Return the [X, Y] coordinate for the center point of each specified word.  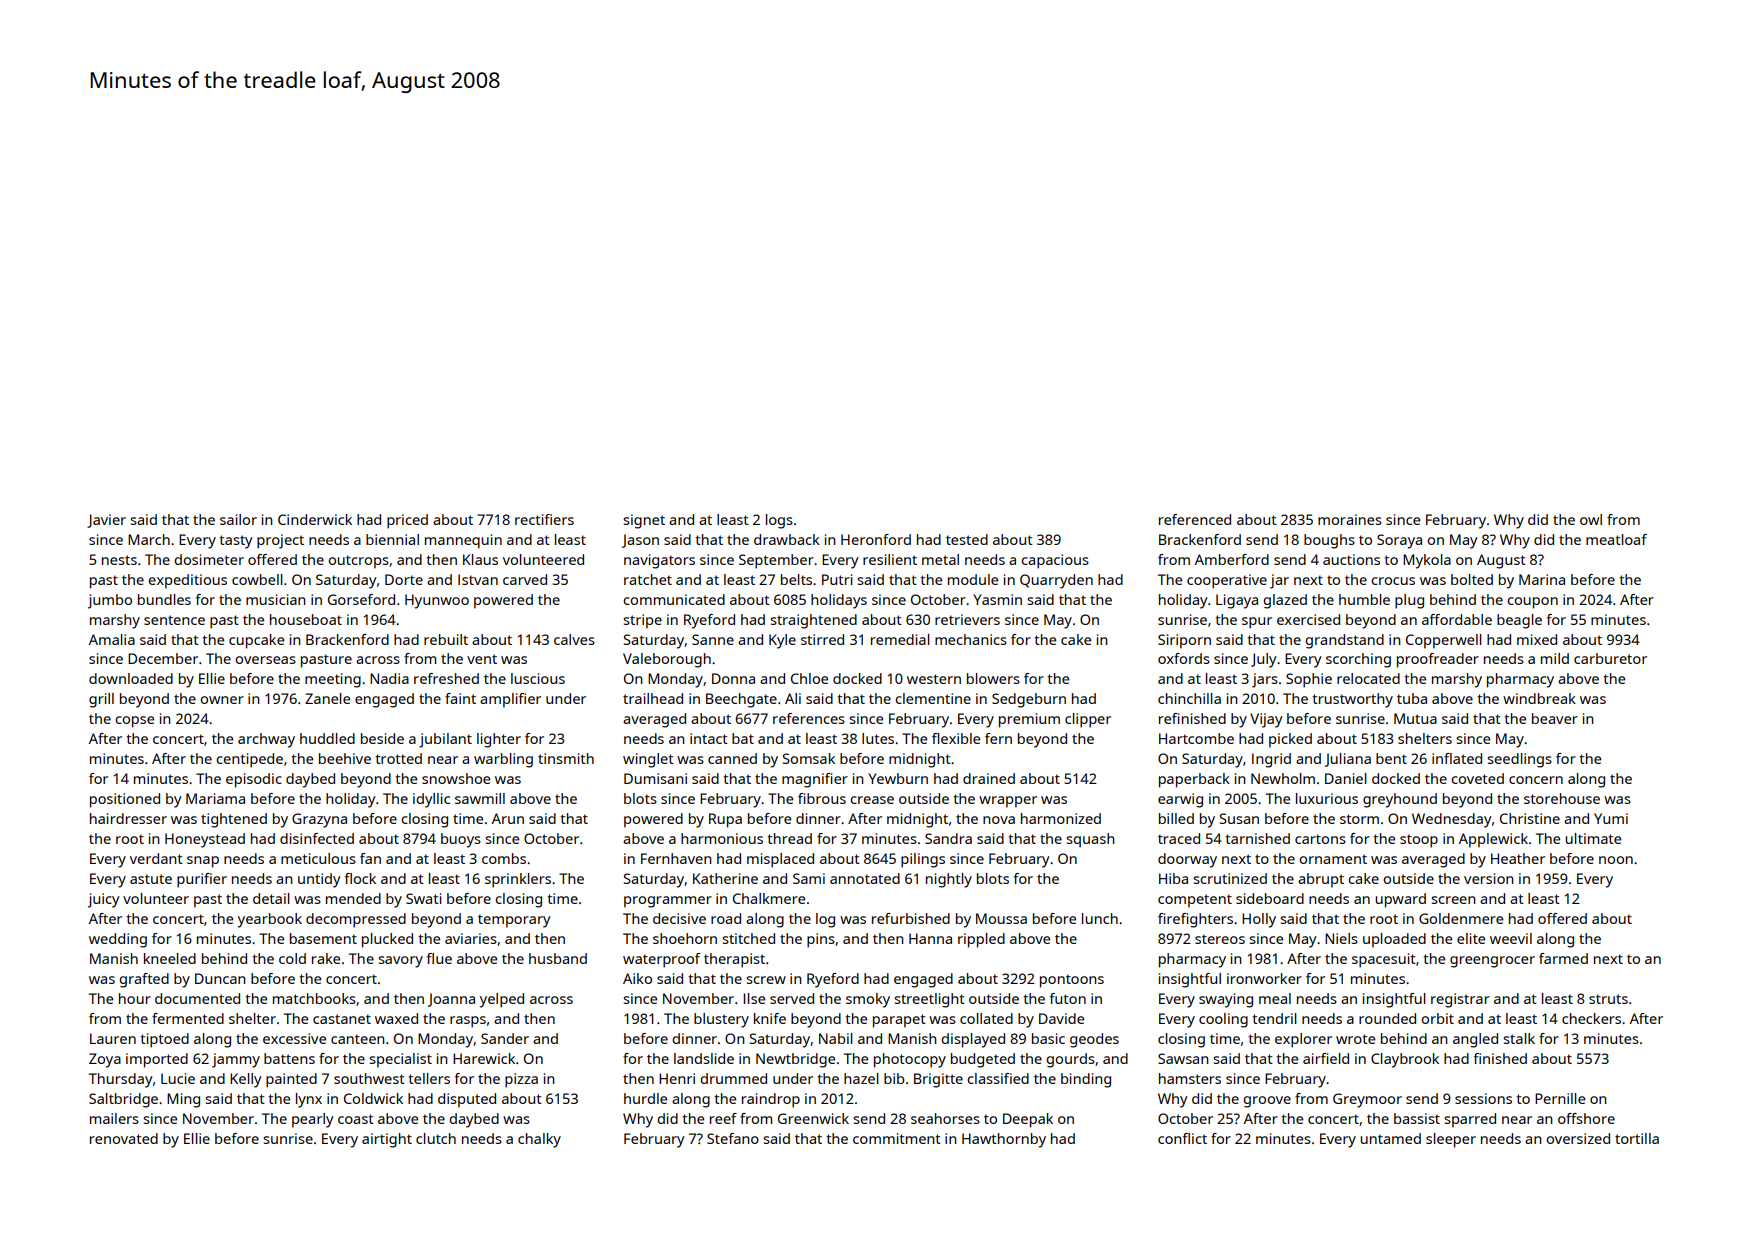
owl [1591, 519]
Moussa [1001, 918]
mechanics [971, 639]
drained [989, 778]
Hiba [1173, 878]
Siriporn [1184, 641]
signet [644, 521]
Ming [183, 1100]
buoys [461, 840]
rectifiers [544, 519]
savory [400, 962]
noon [1616, 860]
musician [276, 599]
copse [134, 722]
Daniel [1346, 778]
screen [1453, 900]
